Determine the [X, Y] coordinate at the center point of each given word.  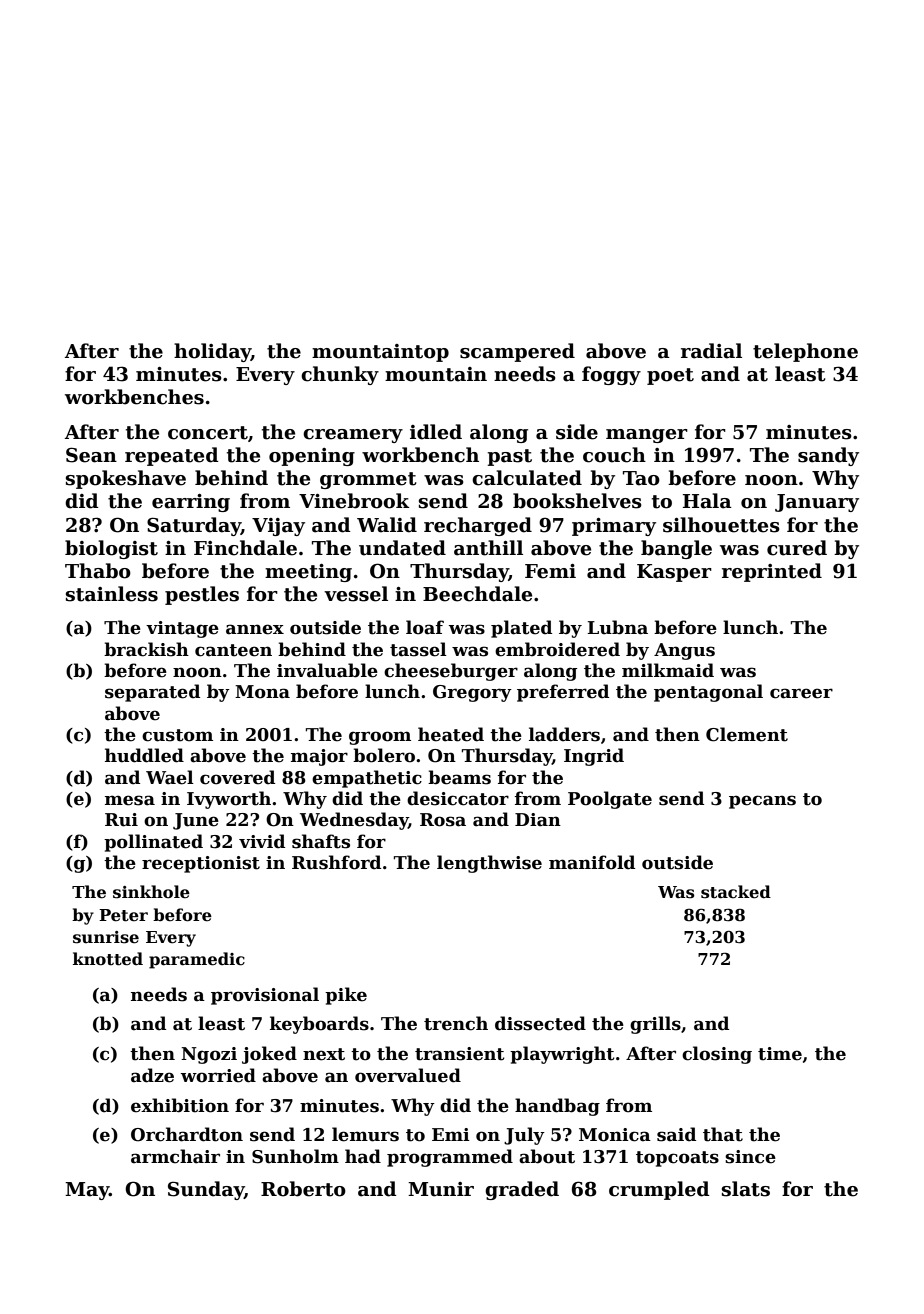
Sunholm [295, 1156]
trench [456, 1023]
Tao [641, 478]
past [509, 457]
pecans [762, 802]
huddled [144, 755]
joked [269, 1055]
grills [655, 1025]
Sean [91, 455]
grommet [368, 480]
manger [647, 436]
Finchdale [245, 548]
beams [459, 777]
